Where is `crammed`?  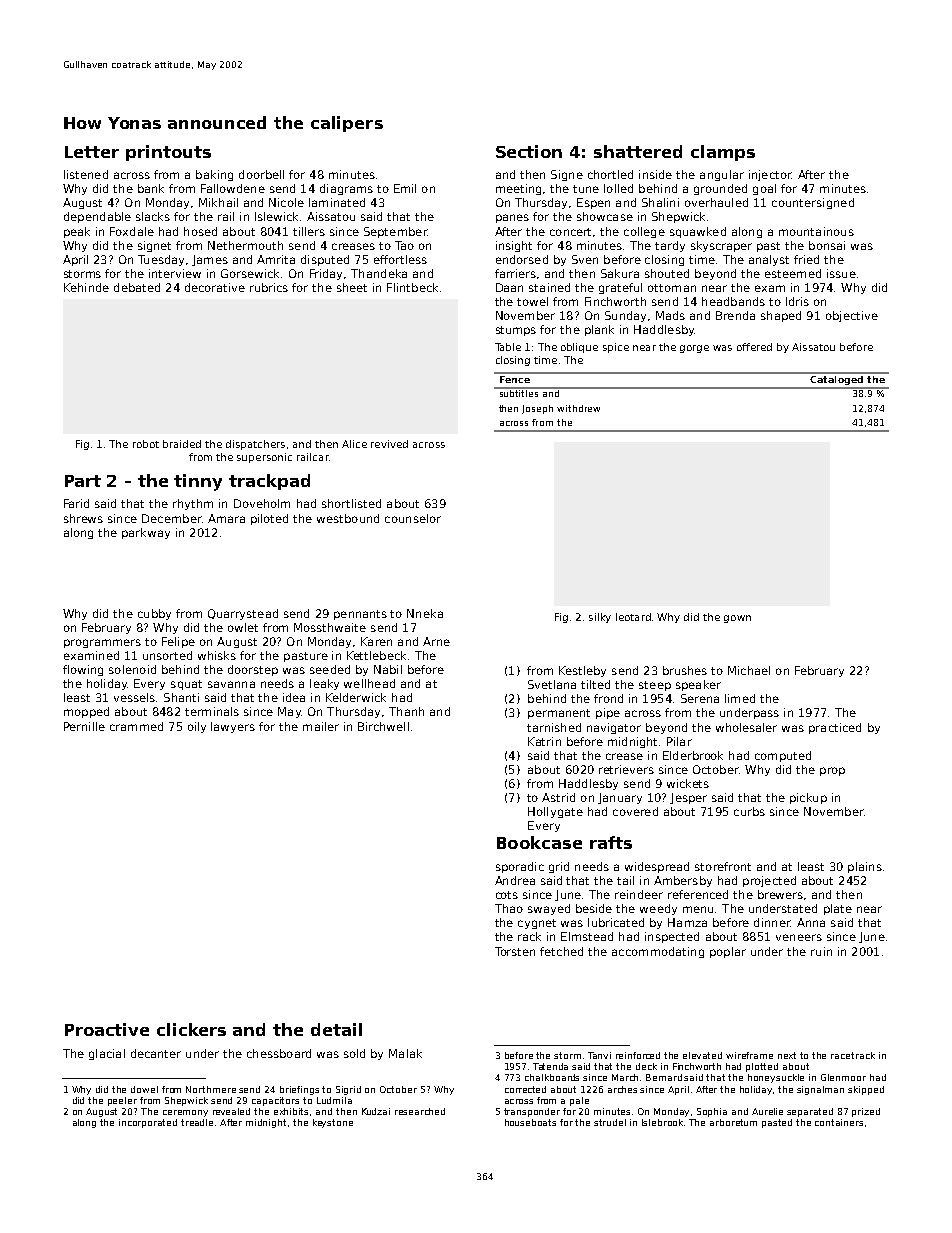 crammed is located at coordinates (136, 726).
